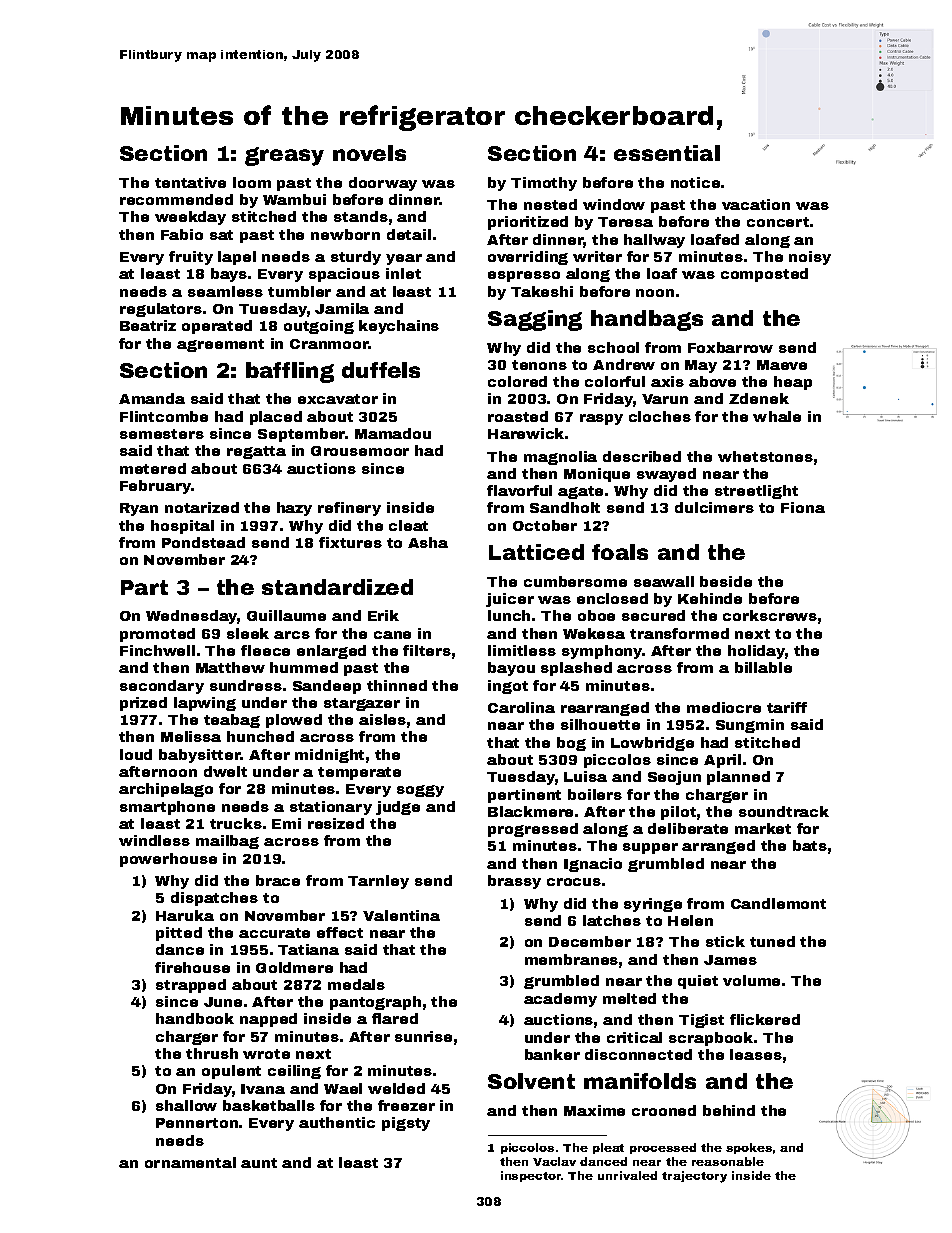 Image resolution: width=952 pixels, height=1233 pixels. I want to click on Candlemont, so click(778, 903).
